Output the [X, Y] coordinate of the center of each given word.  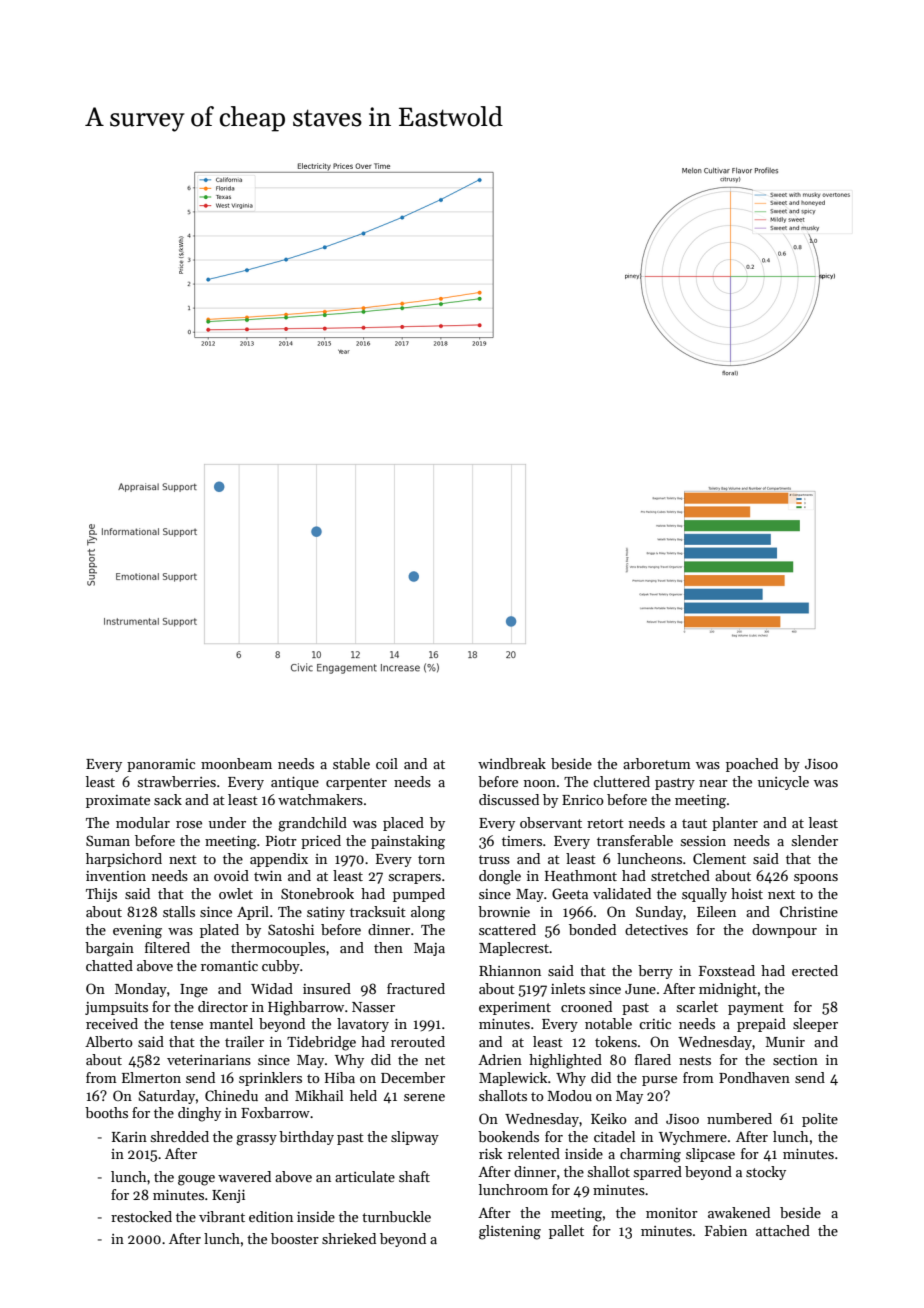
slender [815, 840]
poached [752, 765]
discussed [509, 799]
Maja [429, 949]
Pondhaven [754, 1077]
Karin [129, 1137]
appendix [279, 860]
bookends [508, 1136]
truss [494, 859]
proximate [118, 801]
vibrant [222, 1216]
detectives [656, 929]
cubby [281, 967]
